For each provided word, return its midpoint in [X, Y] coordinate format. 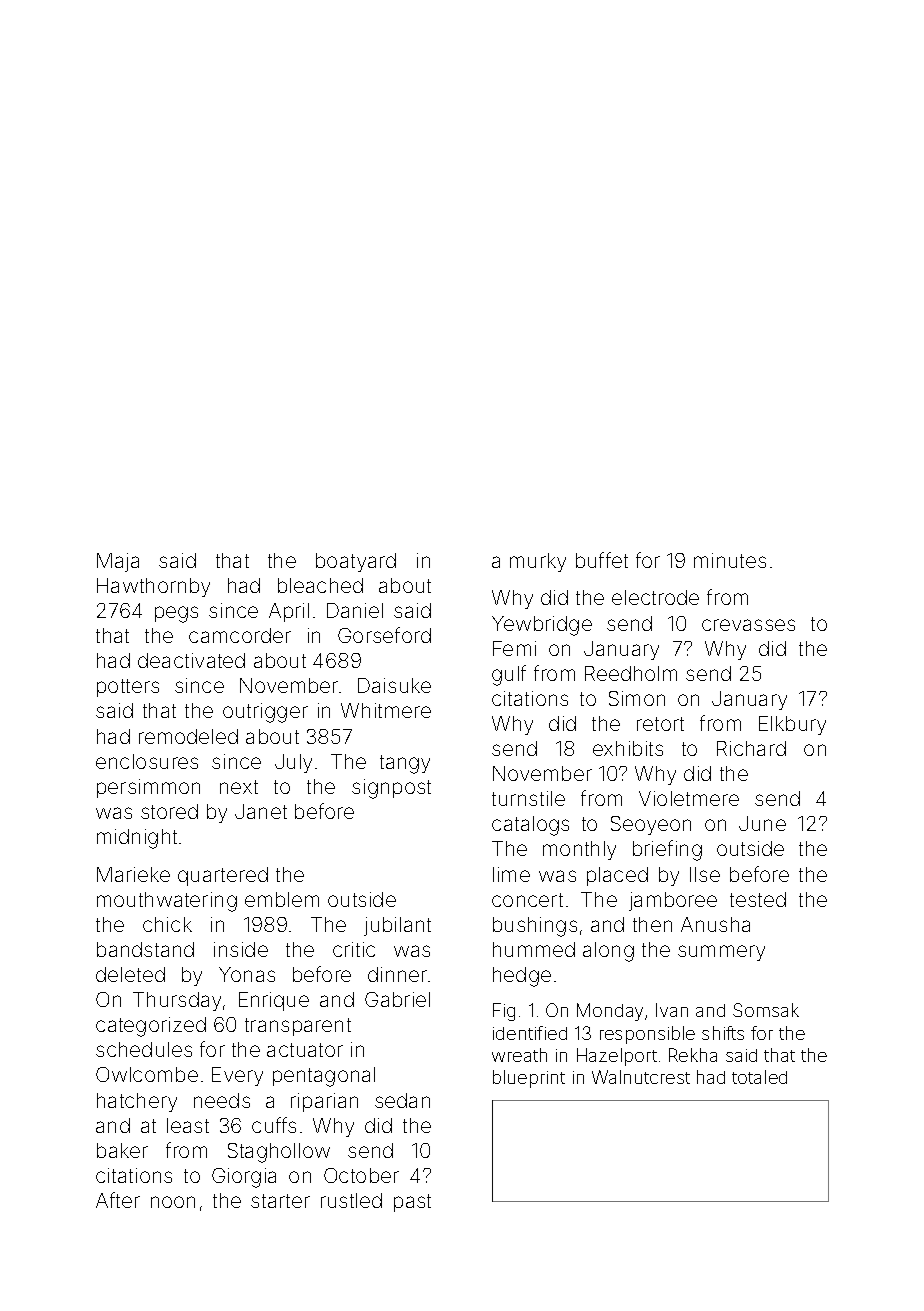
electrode [655, 597]
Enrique [274, 1001]
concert [527, 900]
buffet [602, 560]
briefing [667, 850]
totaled [759, 1077]
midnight [137, 839]
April [289, 612]
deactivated [191, 660]
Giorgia [244, 1178]
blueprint [529, 1079]
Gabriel [397, 999]
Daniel [355, 610]
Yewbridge [542, 626]
